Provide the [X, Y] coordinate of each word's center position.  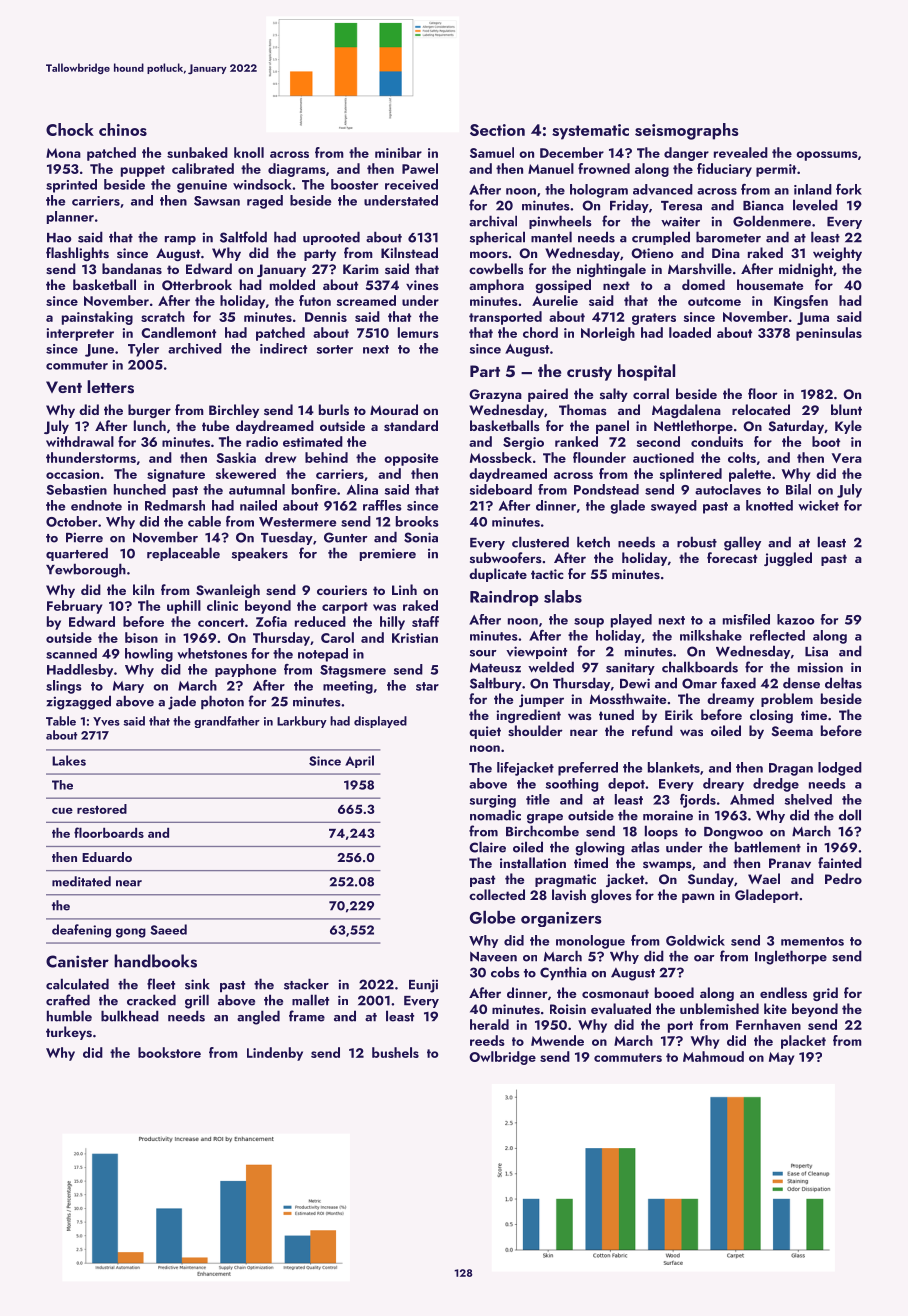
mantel [551, 237]
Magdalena [686, 411]
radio [262, 441]
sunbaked [197, 152]
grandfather [227, 722]
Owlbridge [502, 1058]
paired [548, 395]
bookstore [169, 1052]
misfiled [746, 619]
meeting [348, 687]
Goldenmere [772, 221]
